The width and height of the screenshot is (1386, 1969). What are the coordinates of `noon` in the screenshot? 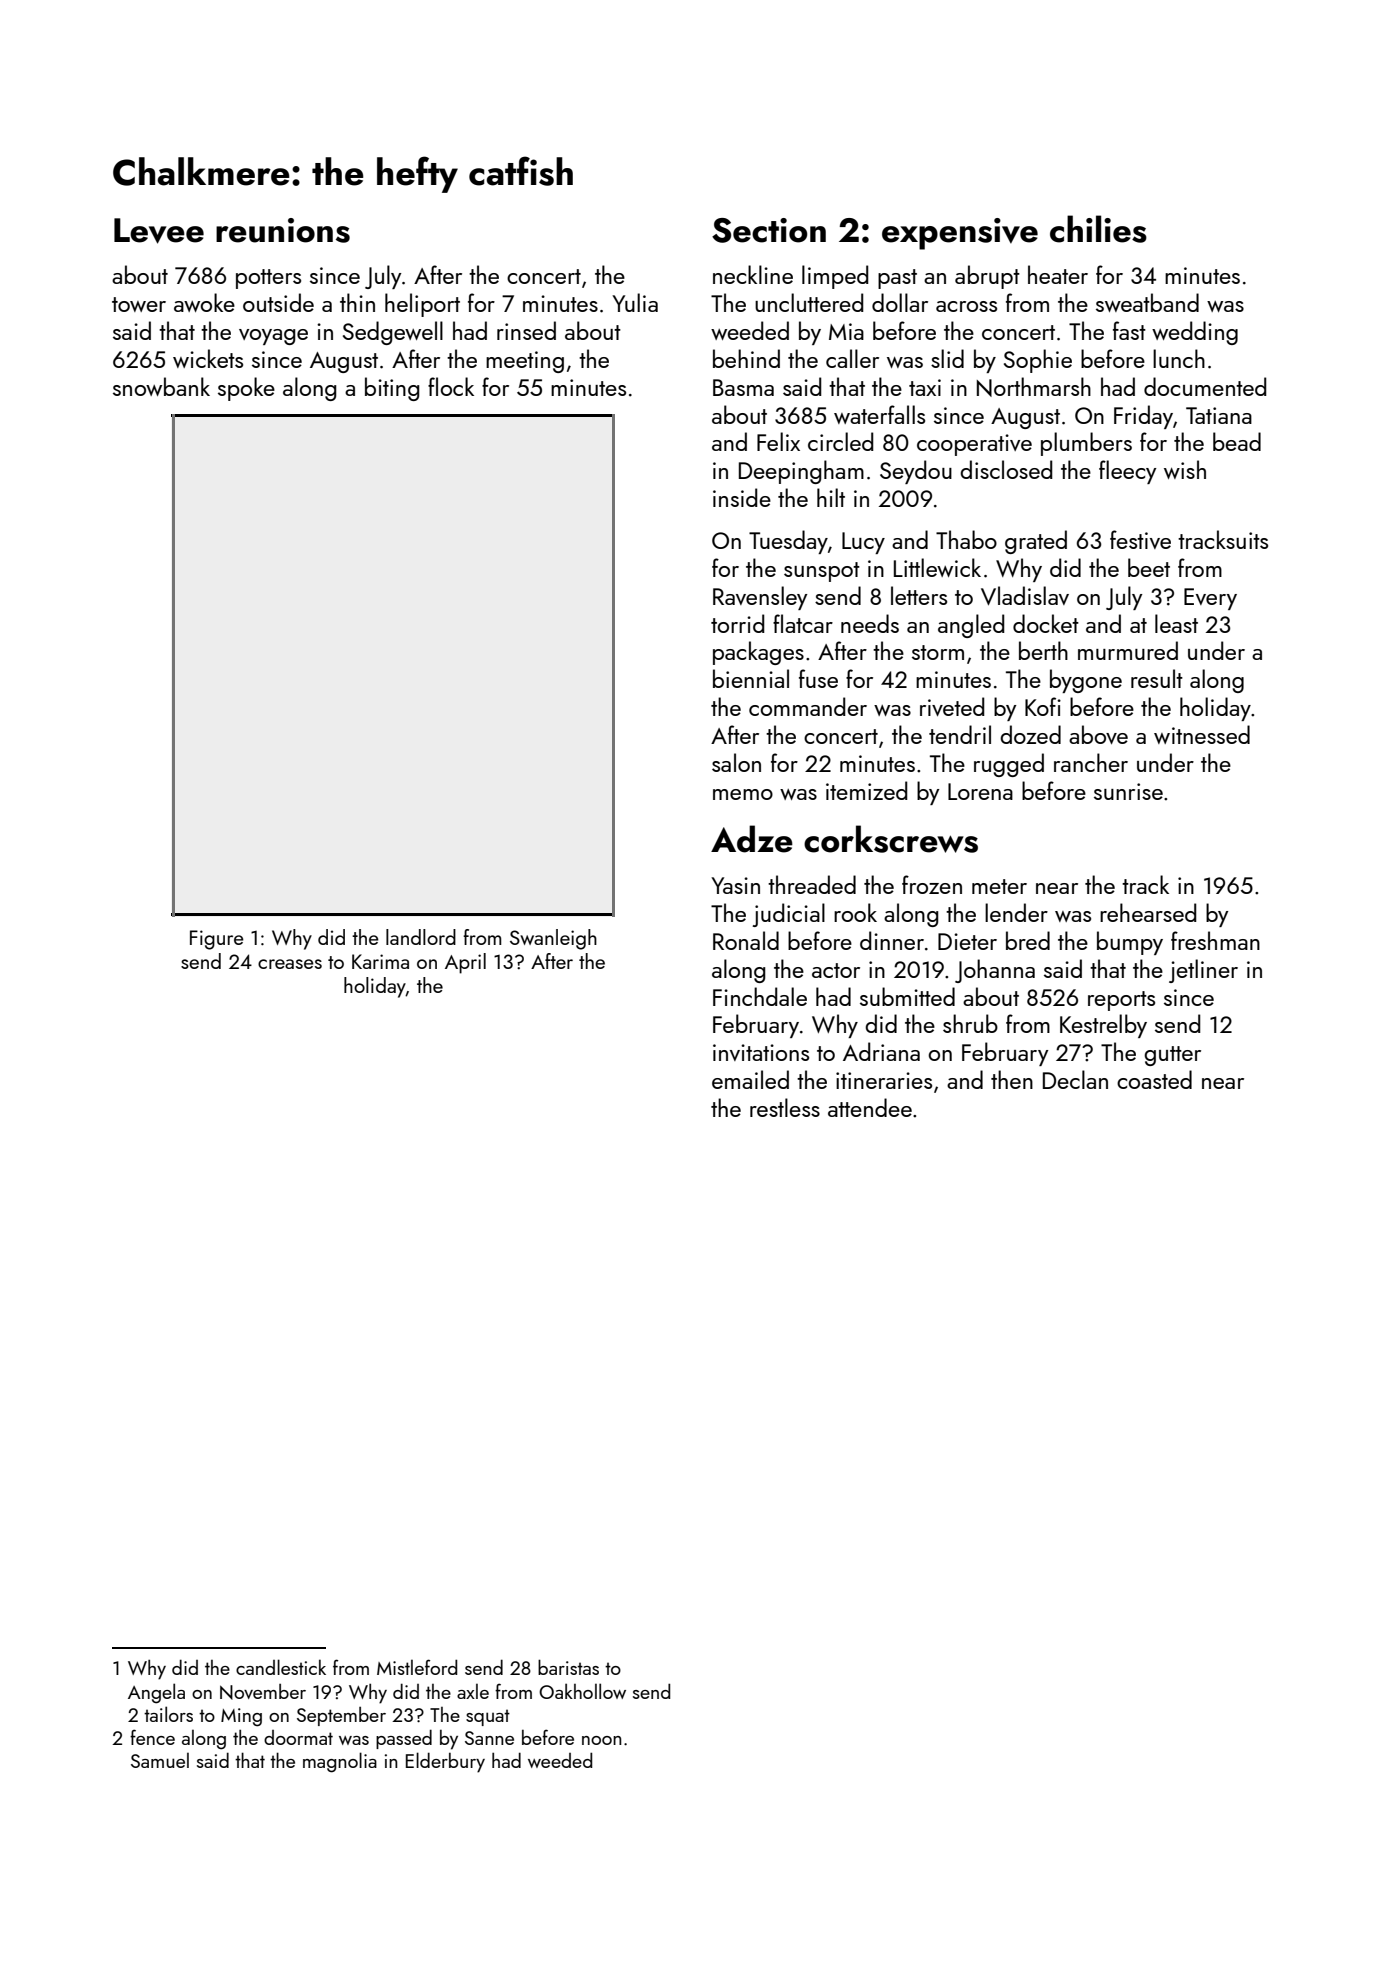 It's located at (601, 1740).
